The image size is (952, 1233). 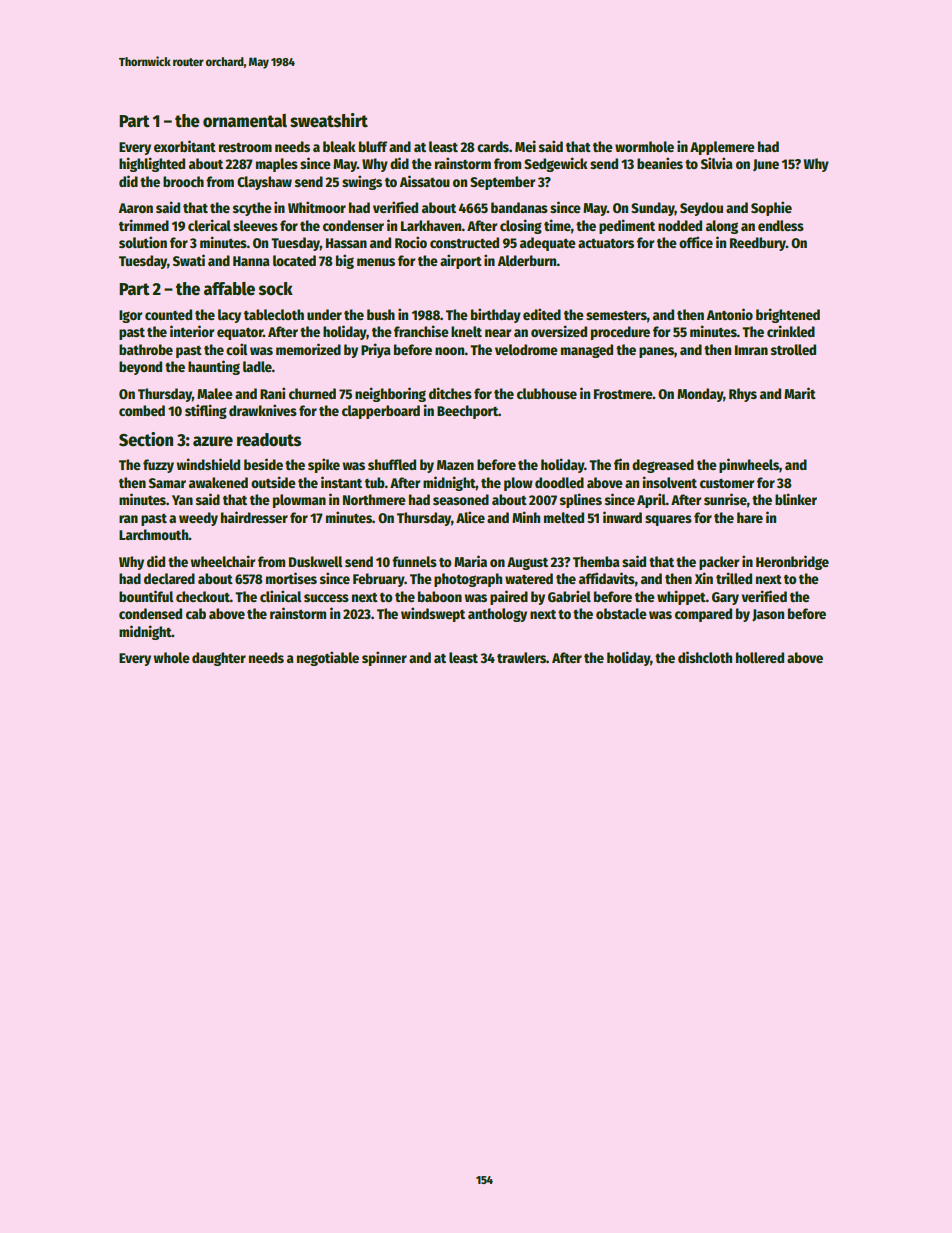 What do you see at coordinates (168, 314) in the image?
I see `counted` at bounding box center [168, 314].
